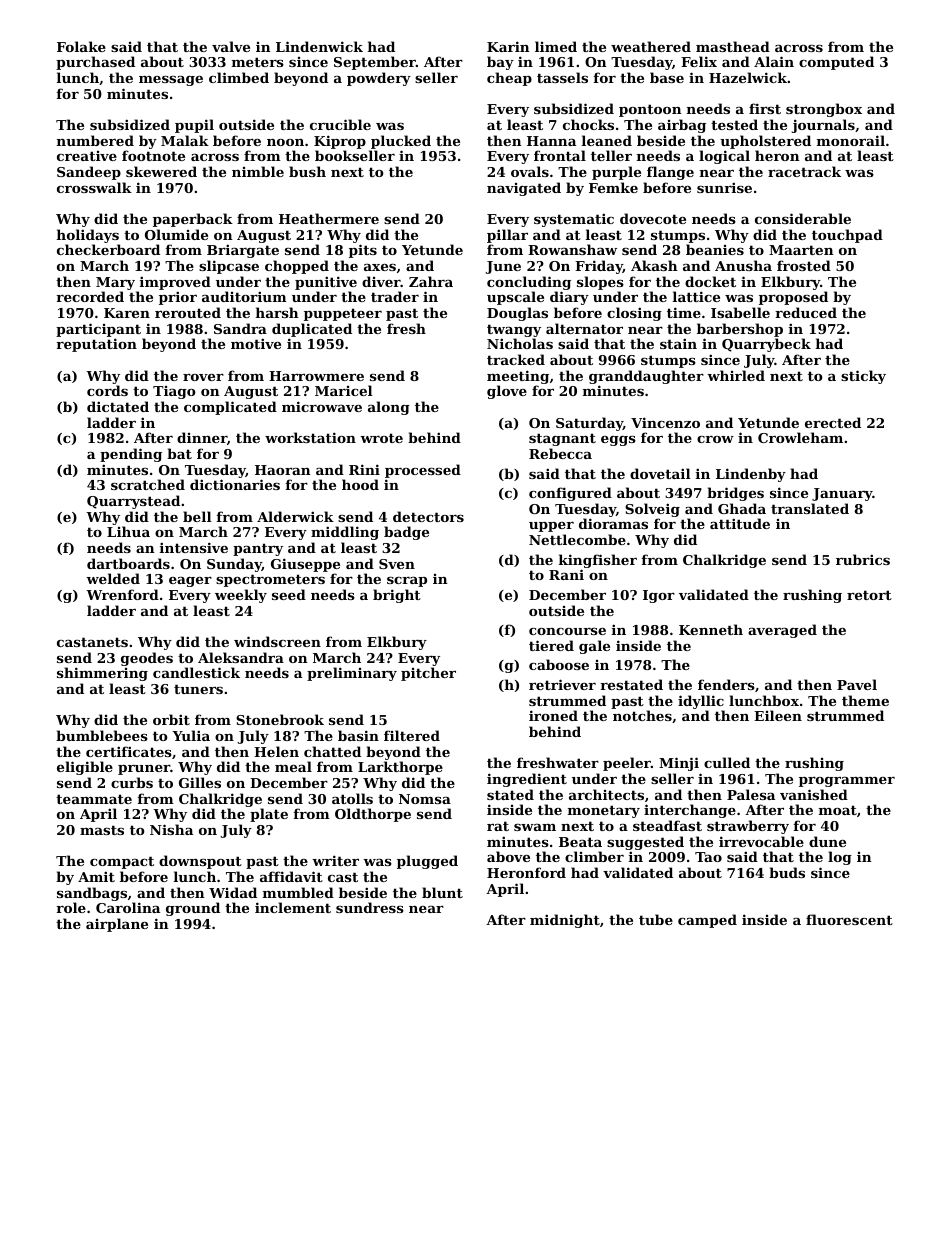 The width and height of the screenshot is (952, 1233). Describe the element at coordinates (81, 46) in the screenshot. I see `Folake` at that location.
